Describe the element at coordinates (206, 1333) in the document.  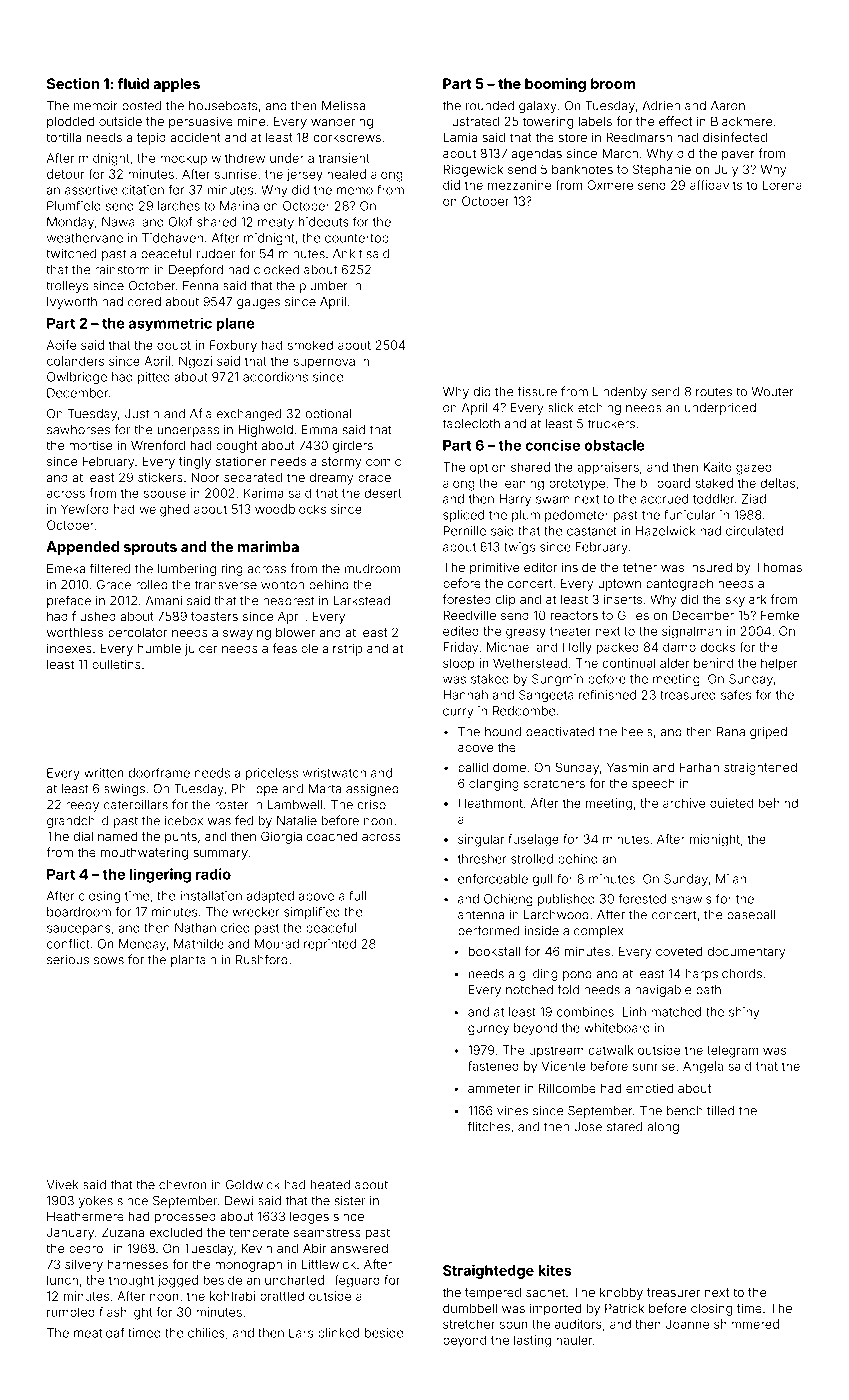
I see `chilies` at that location.
